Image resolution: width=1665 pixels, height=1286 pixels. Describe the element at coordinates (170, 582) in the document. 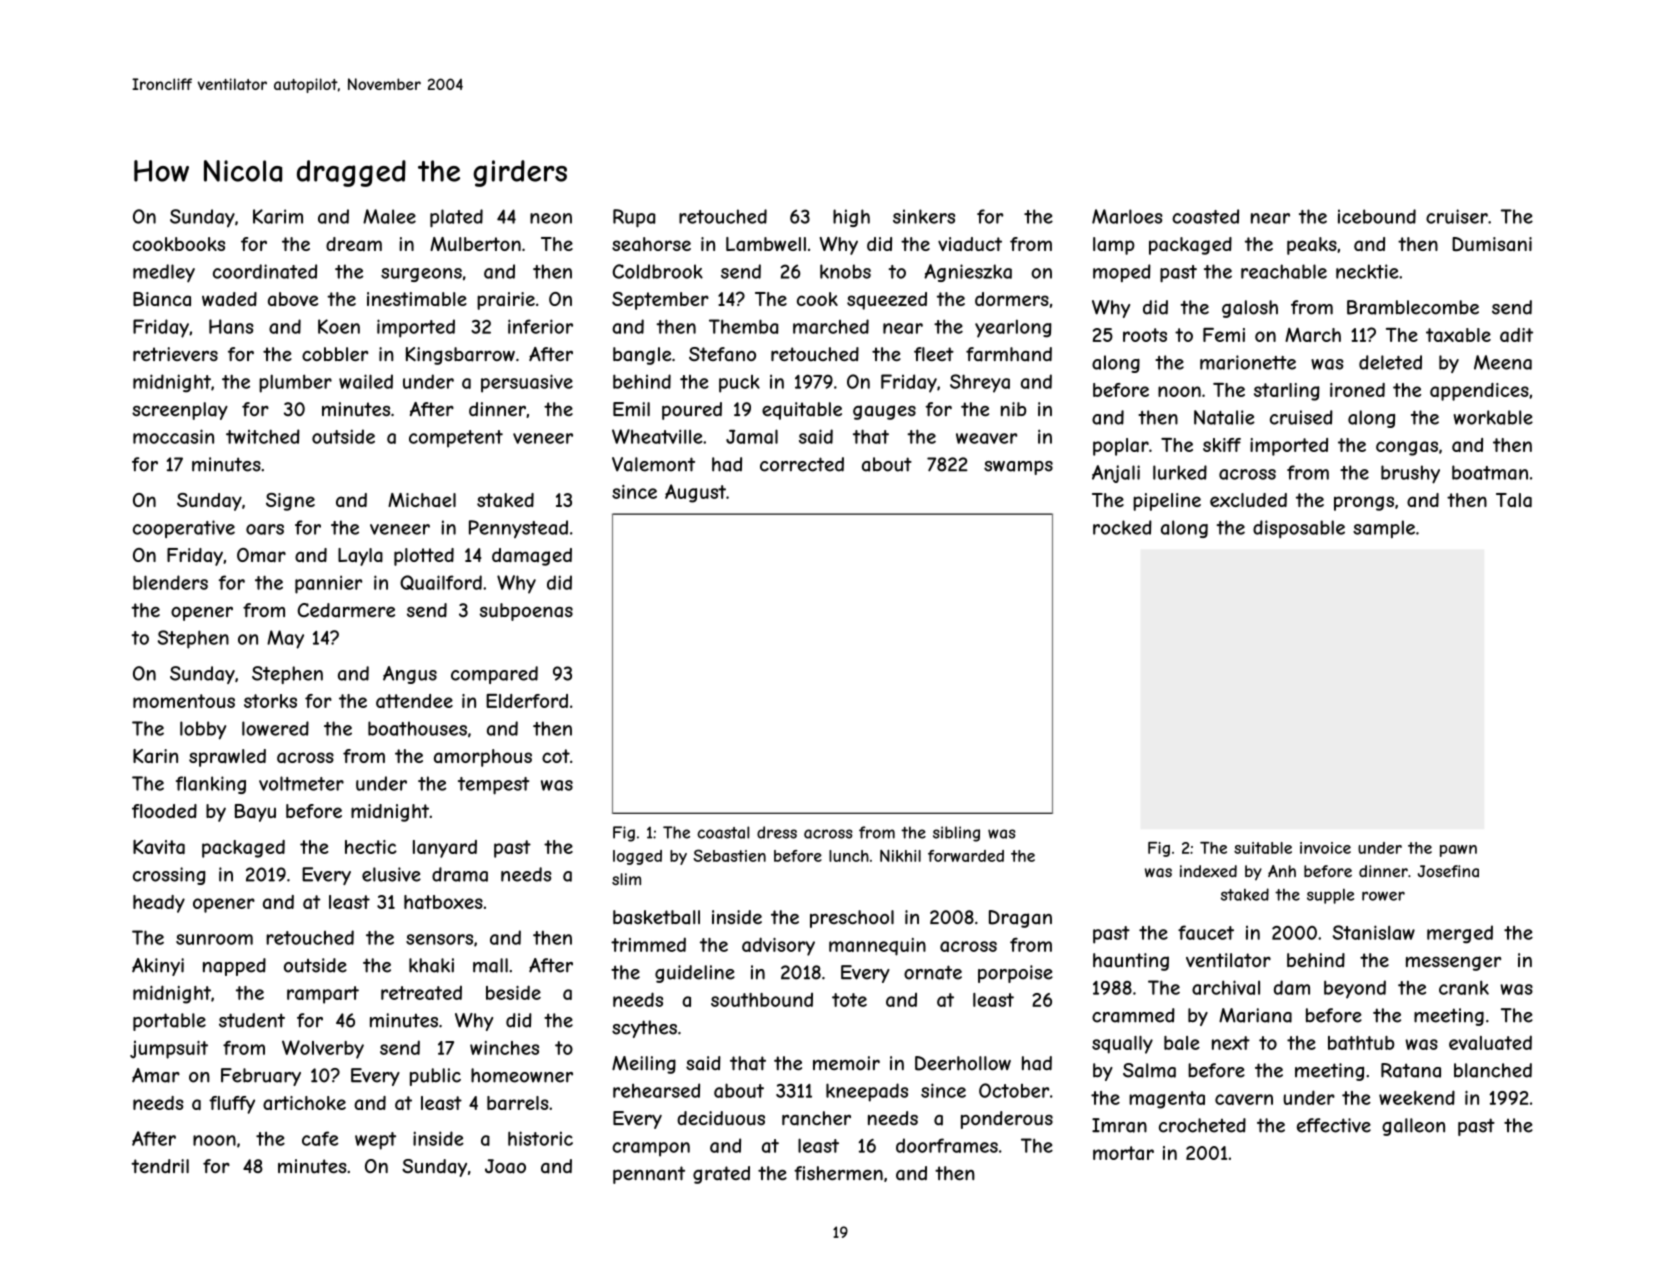

I see `blenders` at that location.
